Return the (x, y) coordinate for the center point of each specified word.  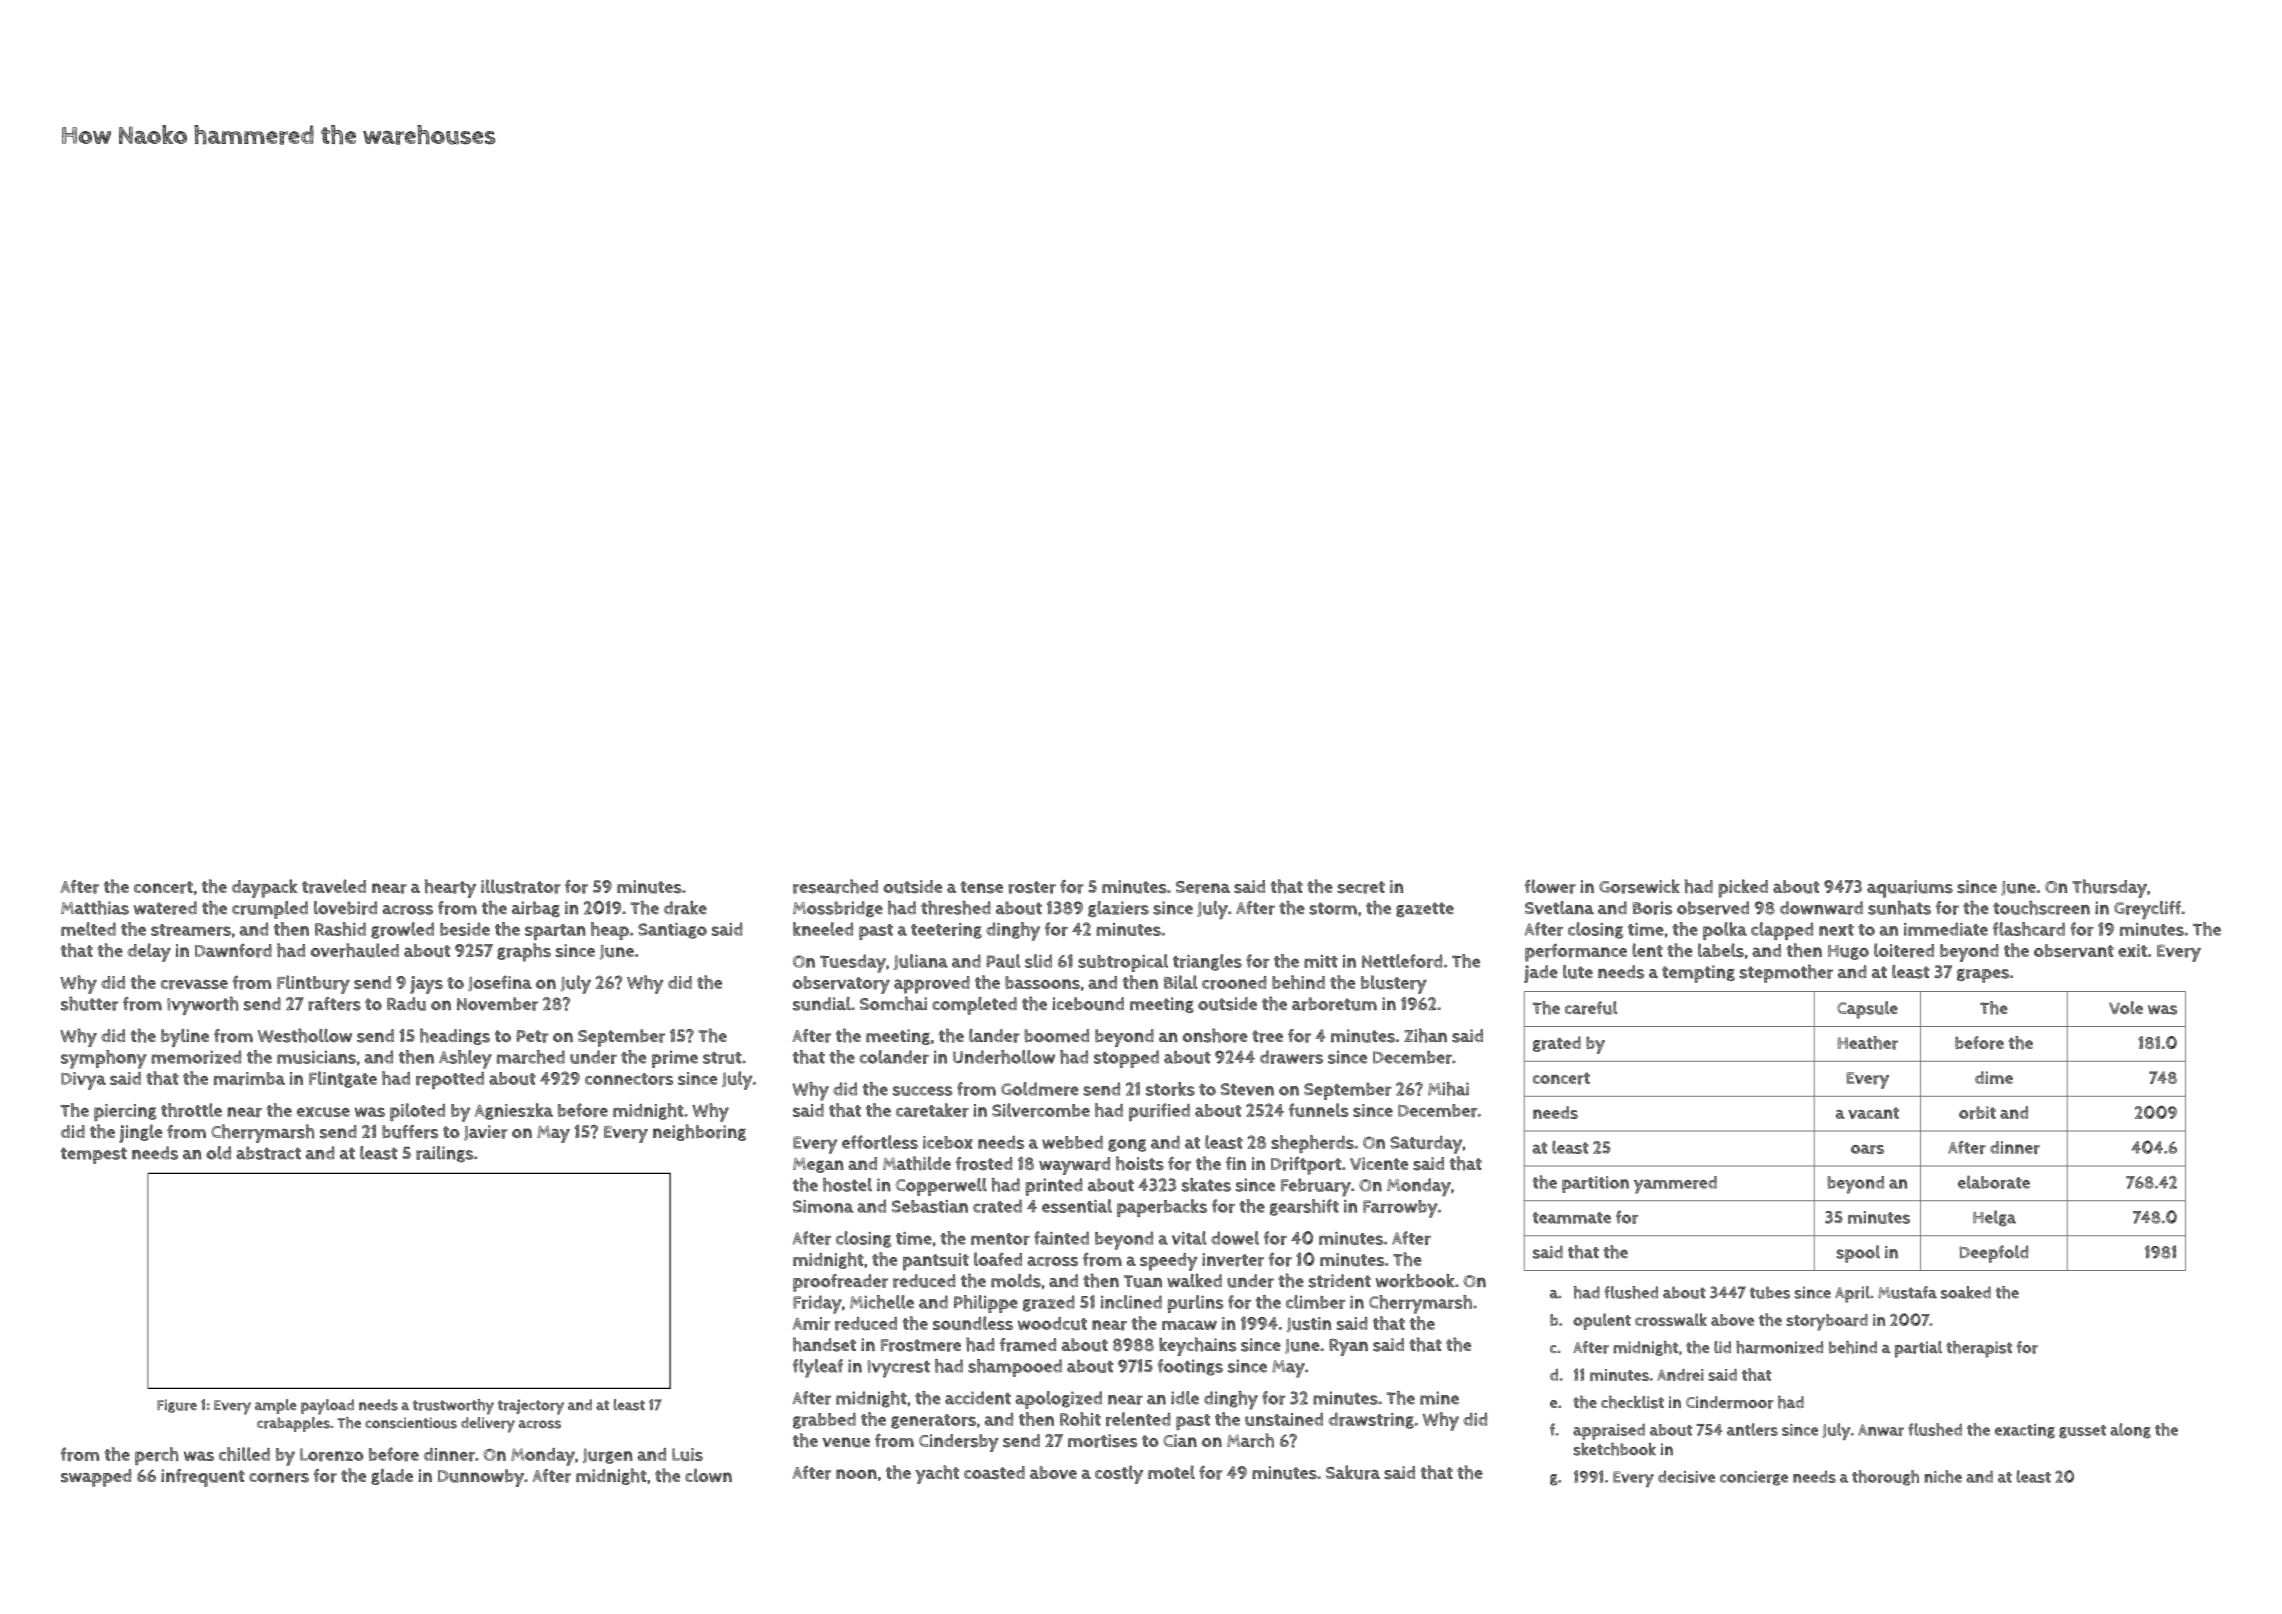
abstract (268, 1153)
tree (1267, 1036)
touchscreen (2041, 908)
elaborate (1994, 1182)
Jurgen (608, 1456)
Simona (823, 1206)
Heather (1867, 1043)
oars (1867, 1149)
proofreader (840, 1283)
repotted (450, 1081)
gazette (1425, 909)
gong (1127, 1145)
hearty (450, 888)
